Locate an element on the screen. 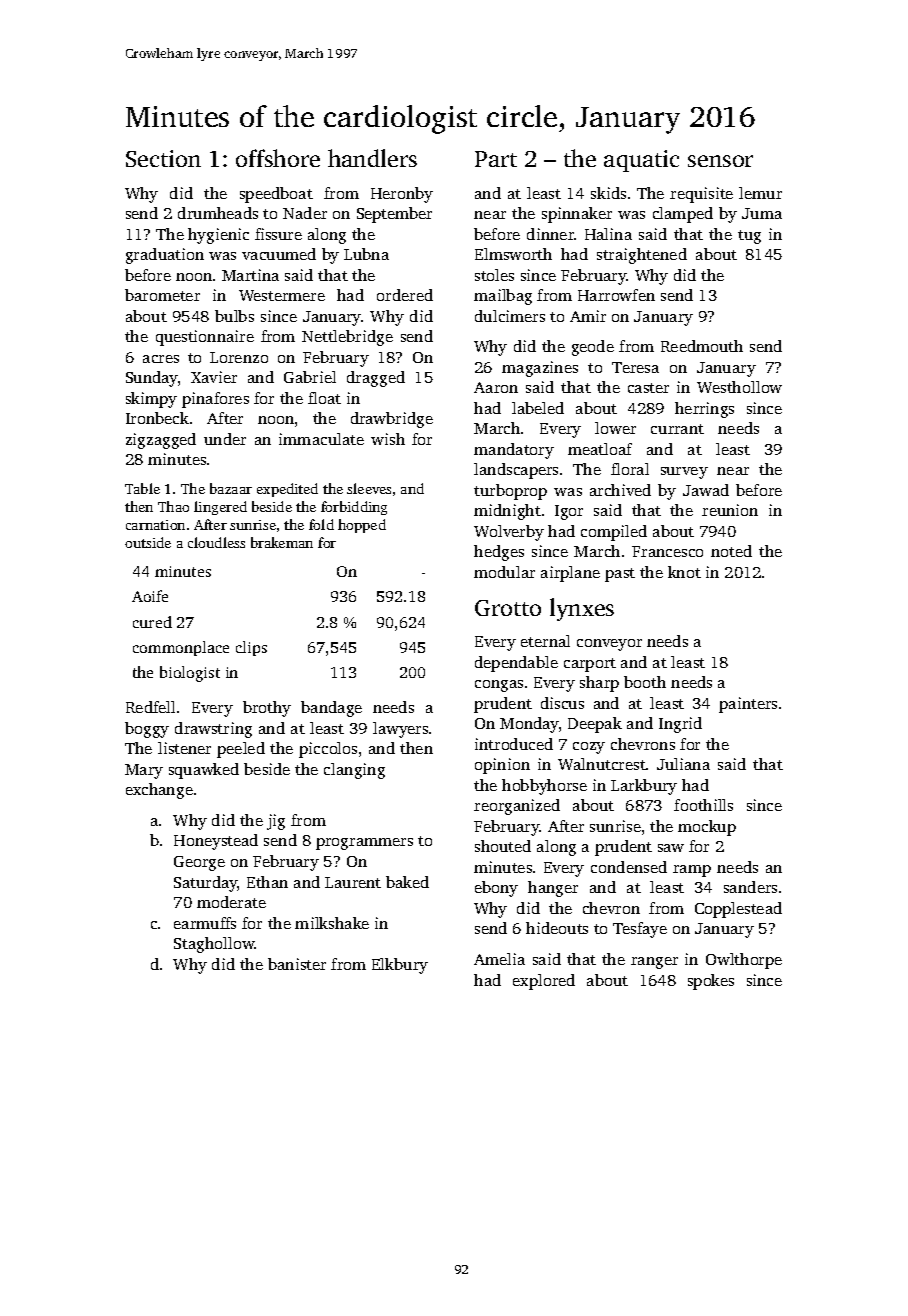  fissure is located at coordinates (278, 234).
